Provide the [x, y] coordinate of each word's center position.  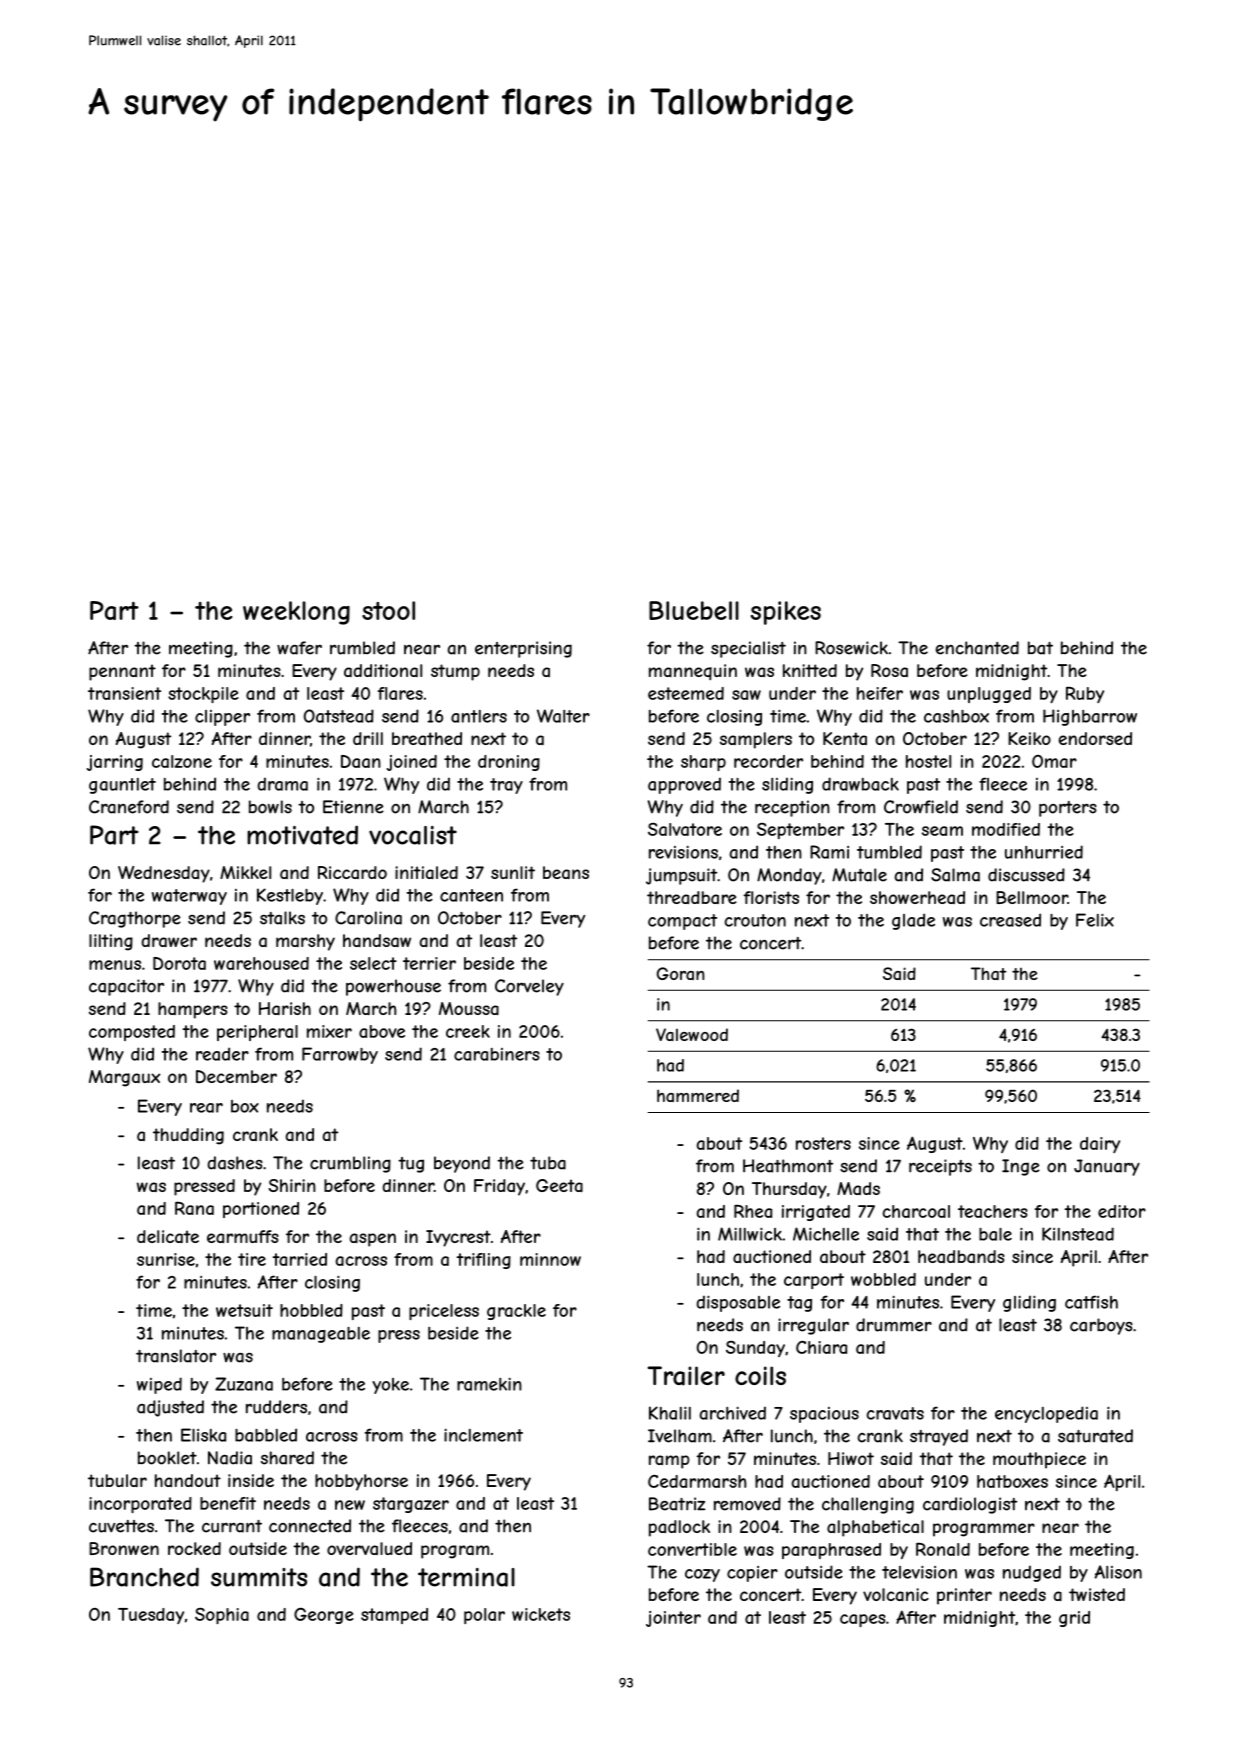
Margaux [125, 1078]
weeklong [296, 613]
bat [1040, 648]
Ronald [943, 1549]
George [324, 1615]
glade [913, 921]
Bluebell [694, 610]
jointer [673, 1619]
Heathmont [788, 1166]
